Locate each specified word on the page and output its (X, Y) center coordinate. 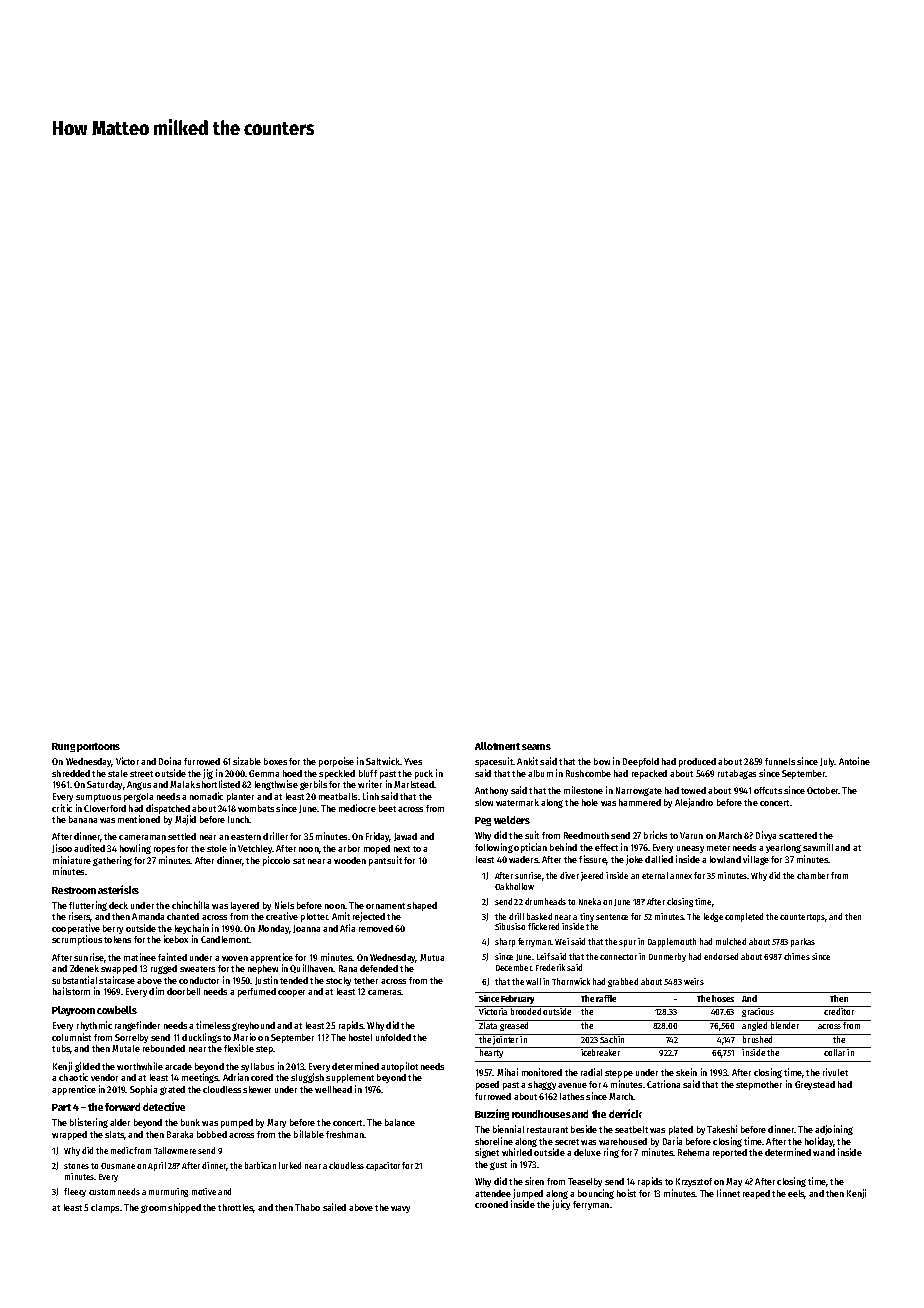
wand (824, 1152)
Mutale (126, 1048)
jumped (528, 1194)
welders (512, 820)
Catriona (663, 1084)
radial (591, 1072)
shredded (71, 773)
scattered (798, 835)
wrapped (69, 1135)
